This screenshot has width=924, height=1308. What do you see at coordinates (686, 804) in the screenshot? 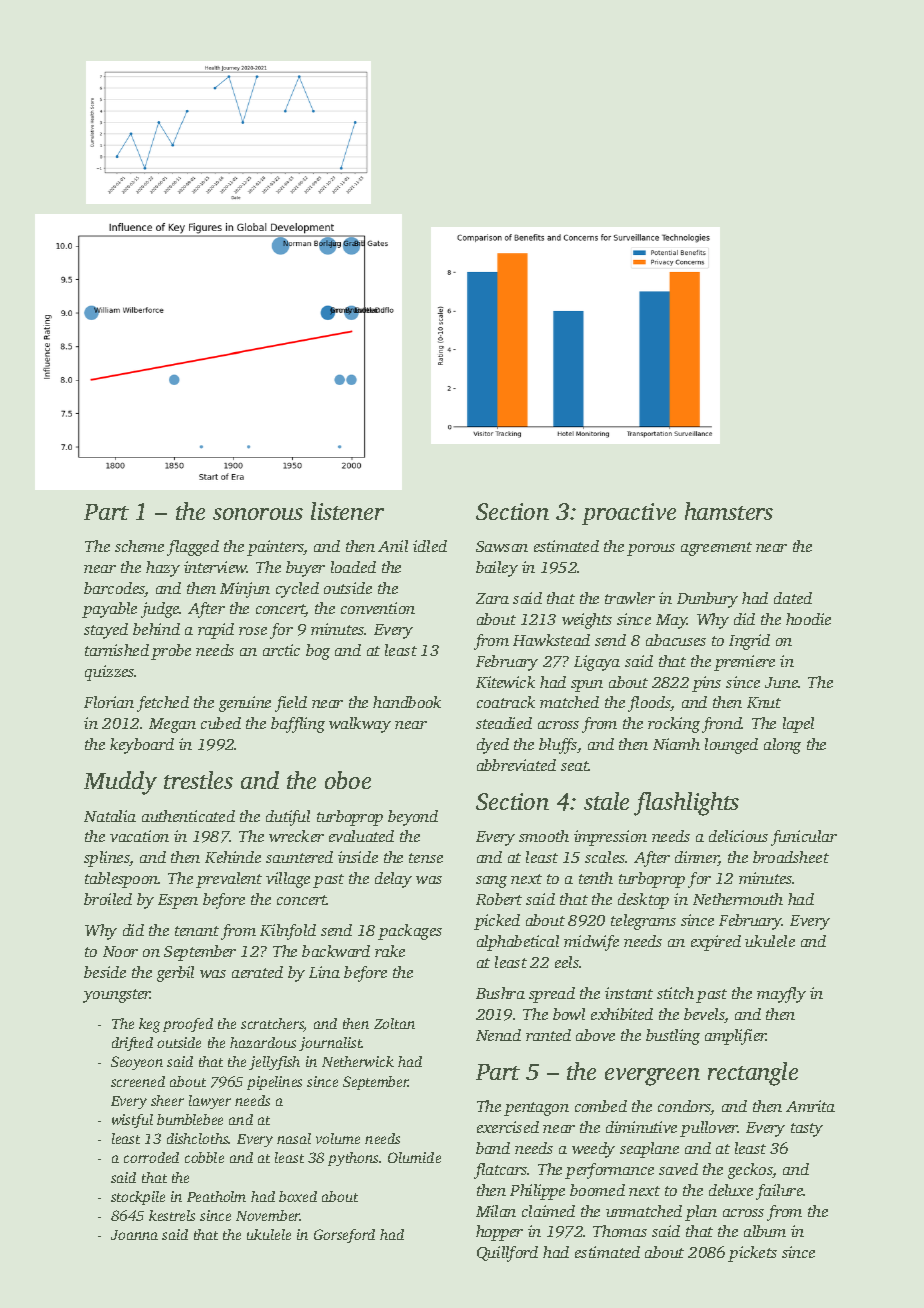
I see `flashlights` at bounding box center [686, 804].
